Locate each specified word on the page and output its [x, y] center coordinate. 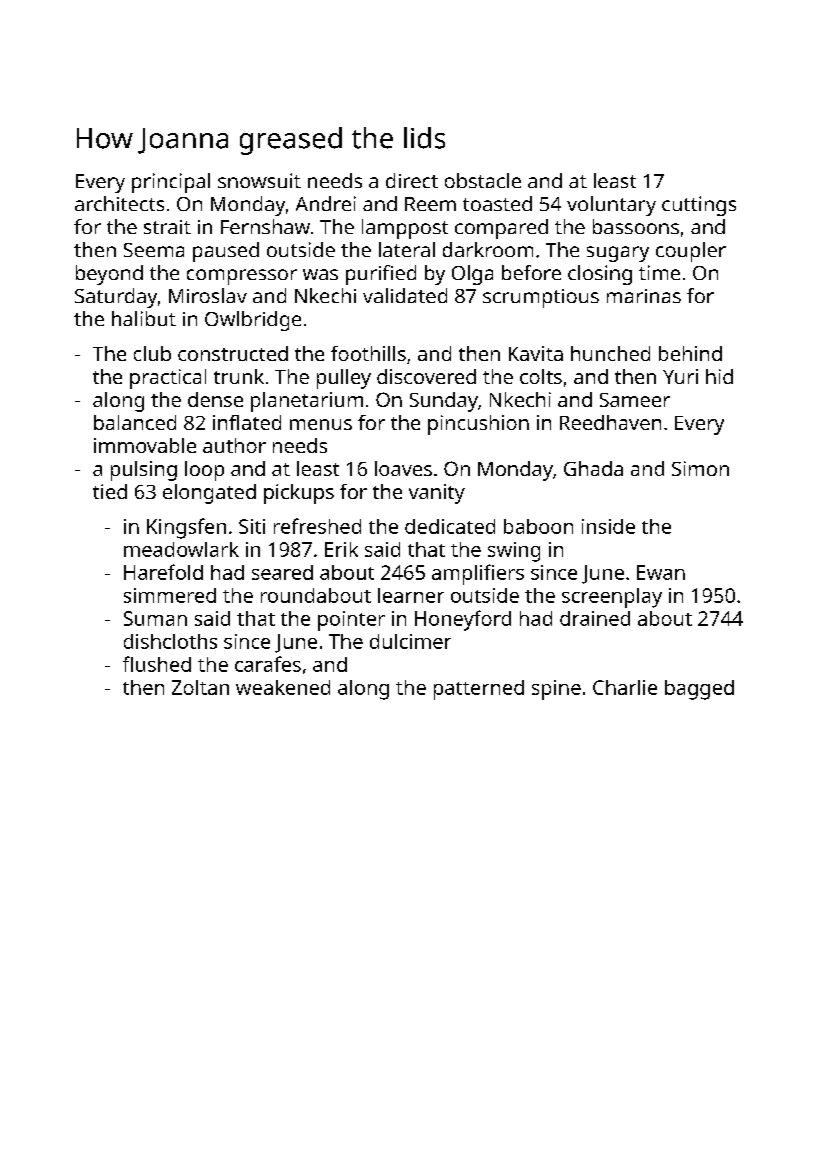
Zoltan [200, 687]
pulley [344, 379]
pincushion [478, 425]
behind [690, 353]
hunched [610, 353]
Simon [700, 468]
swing [514, 552]
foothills [368, 353]
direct [412, 180]
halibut [144, 318]
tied [110, 491]
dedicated [450, 526]
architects [119, 203]
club [152, 353]
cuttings [699, 206]
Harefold [163, 572]
